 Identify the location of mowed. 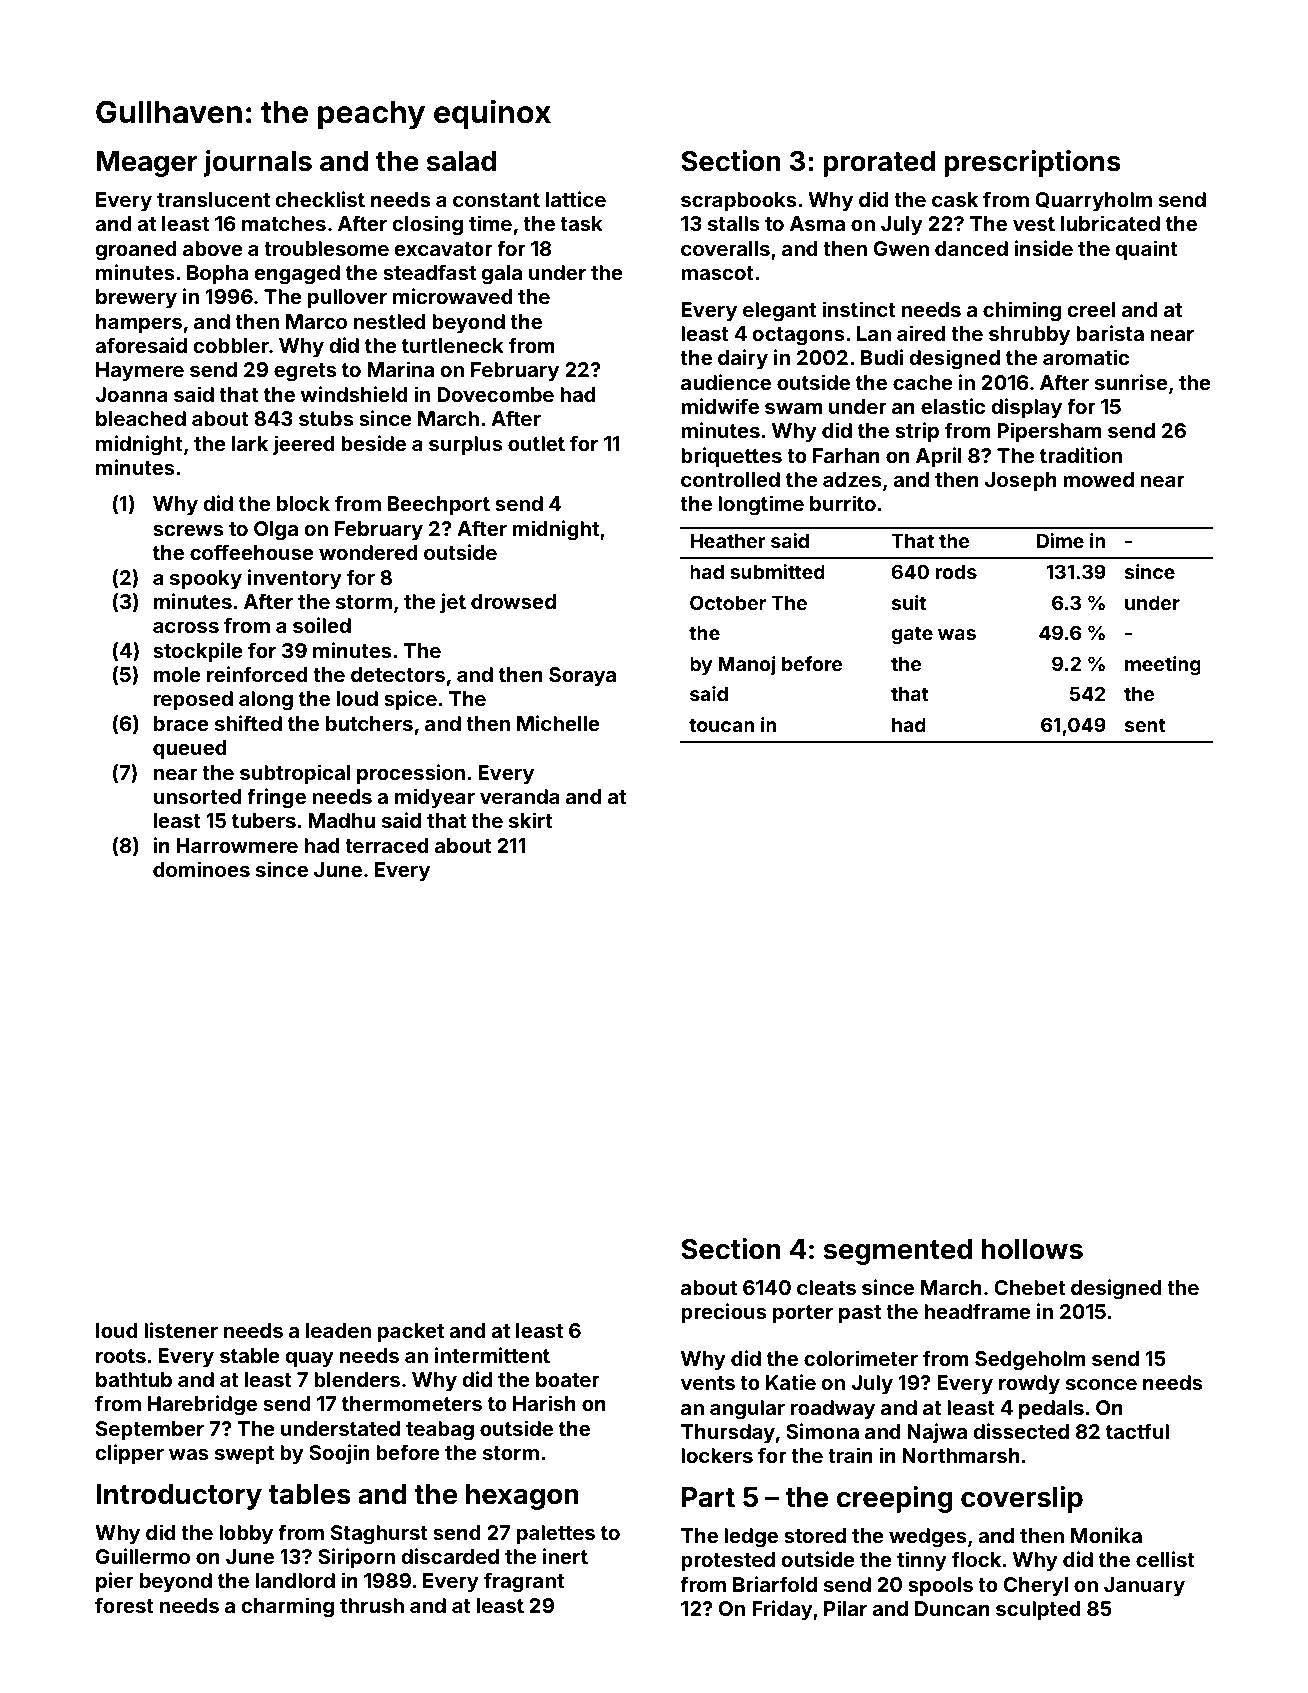
(1098, 479).
